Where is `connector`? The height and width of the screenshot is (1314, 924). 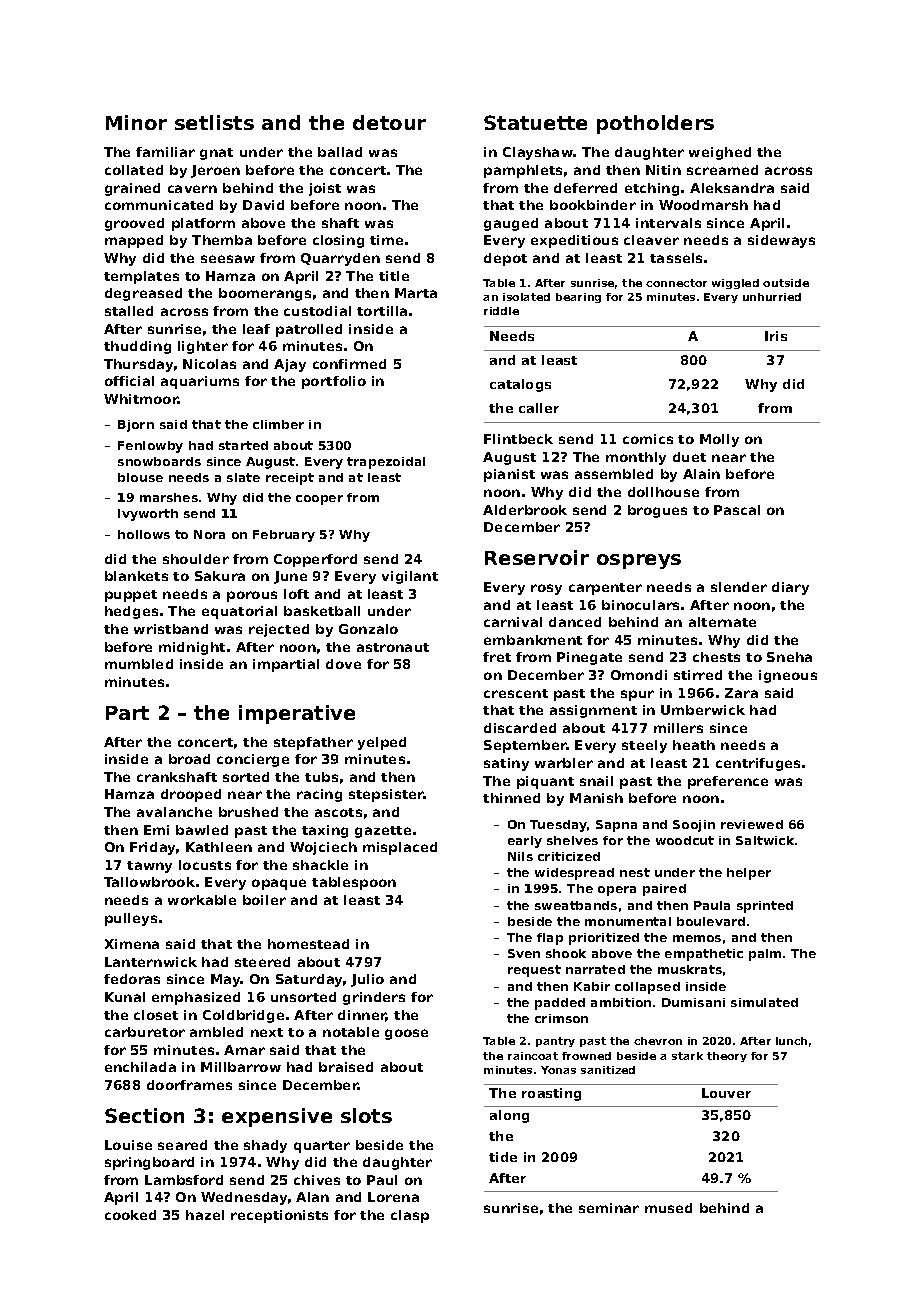
connector is located at coordinates (676, 283).
